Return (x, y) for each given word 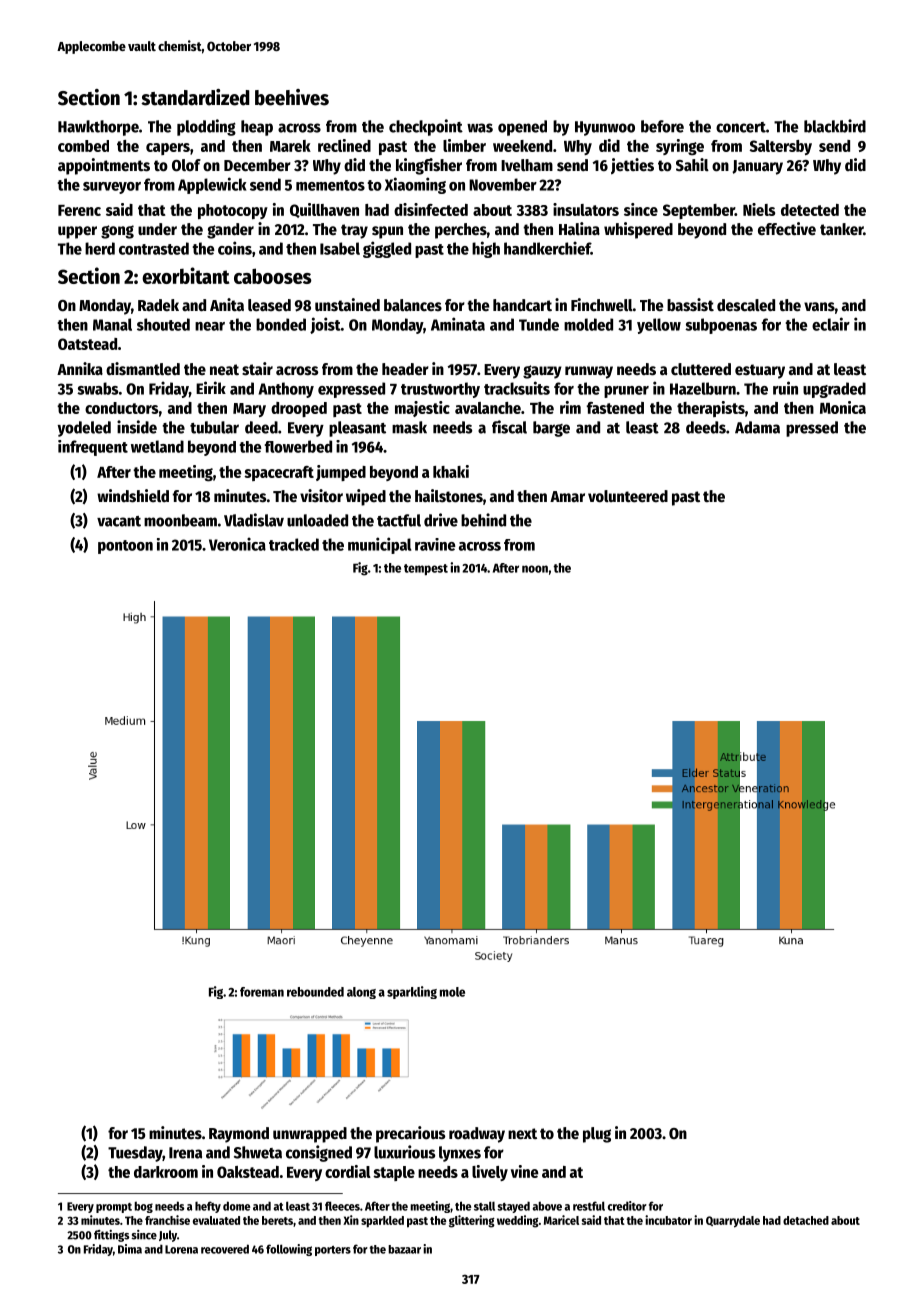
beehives (292, 97)
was (480, 128)
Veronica (237, 544)
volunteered (628, 496)
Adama (757, 427)
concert (741, 127)
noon (535, 569)
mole (452, 992)
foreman (262, 992)
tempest (426, 570)
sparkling (412, 992)
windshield (133, 496)
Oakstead (248, 1172)
